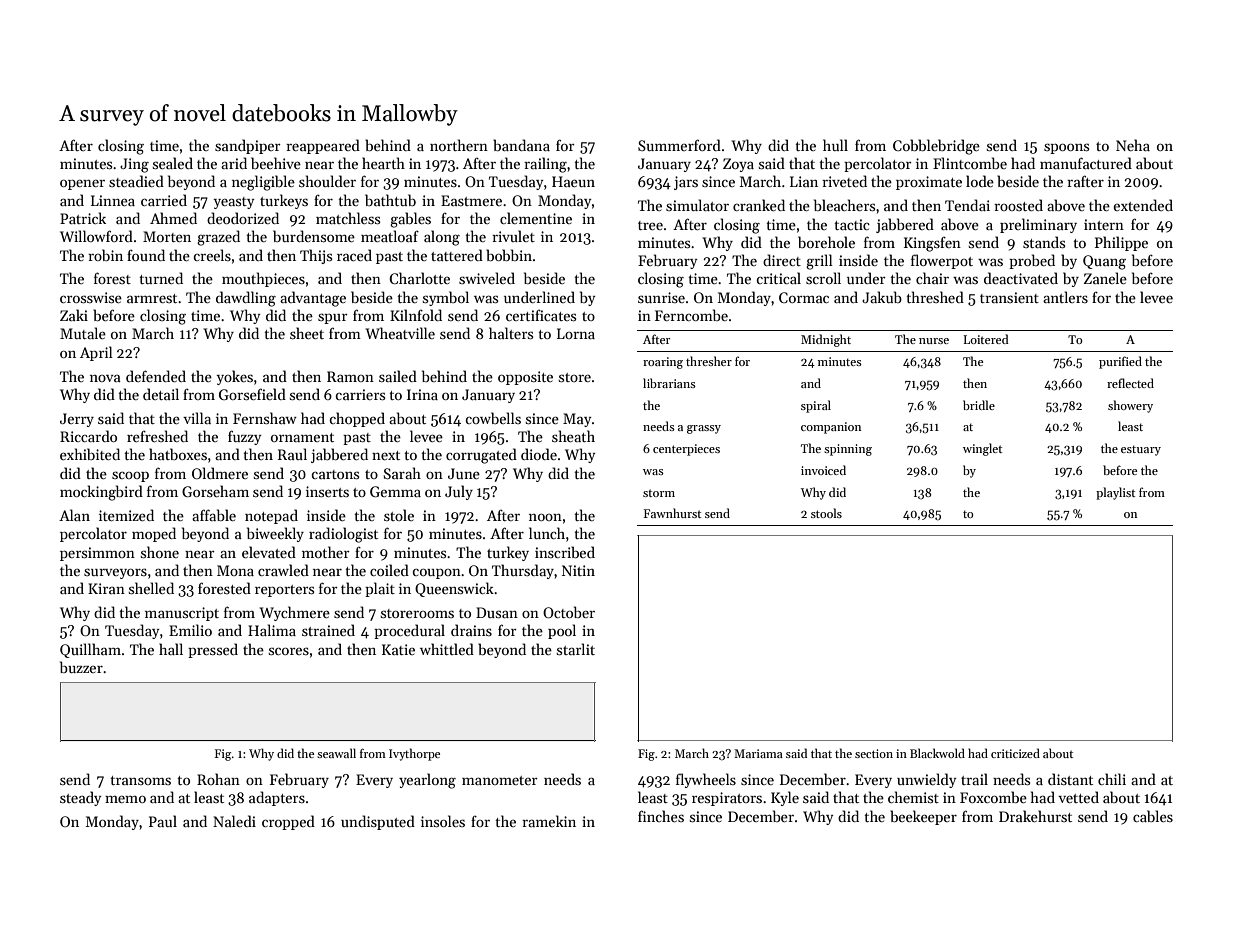 The image size is (1233, 952). What do you see at coordinates (234, 821) in the screenshot?
I see `Naledi` at bounding box center [234, 821].
